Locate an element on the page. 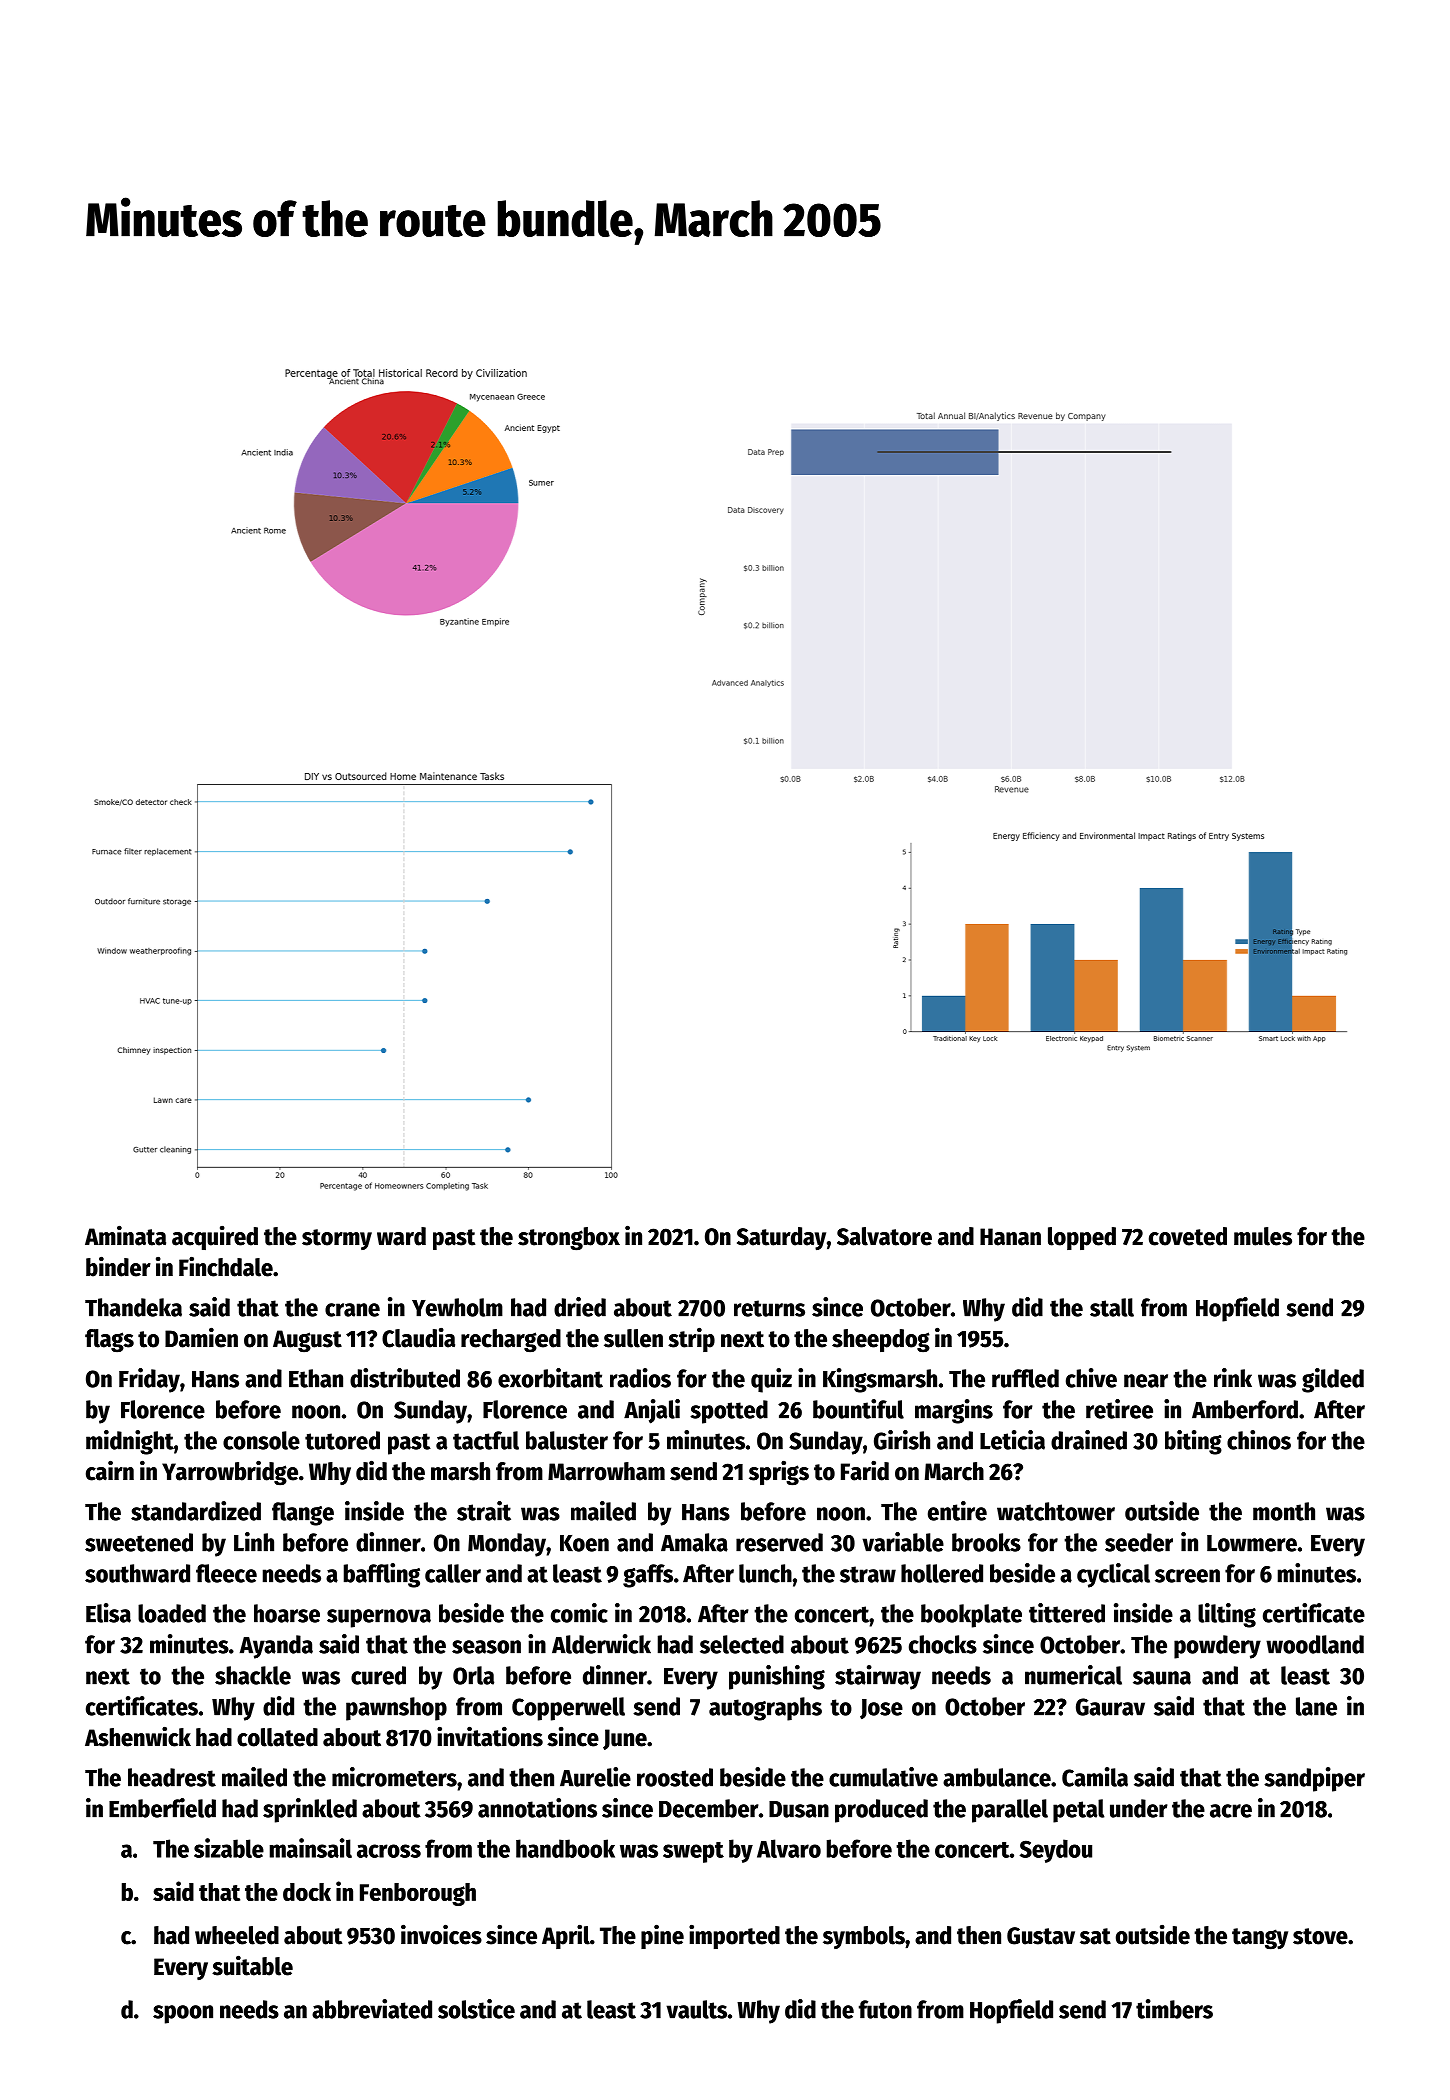 The image size is (1450, 2100). chocks is located at coordinates (943, 1644).
